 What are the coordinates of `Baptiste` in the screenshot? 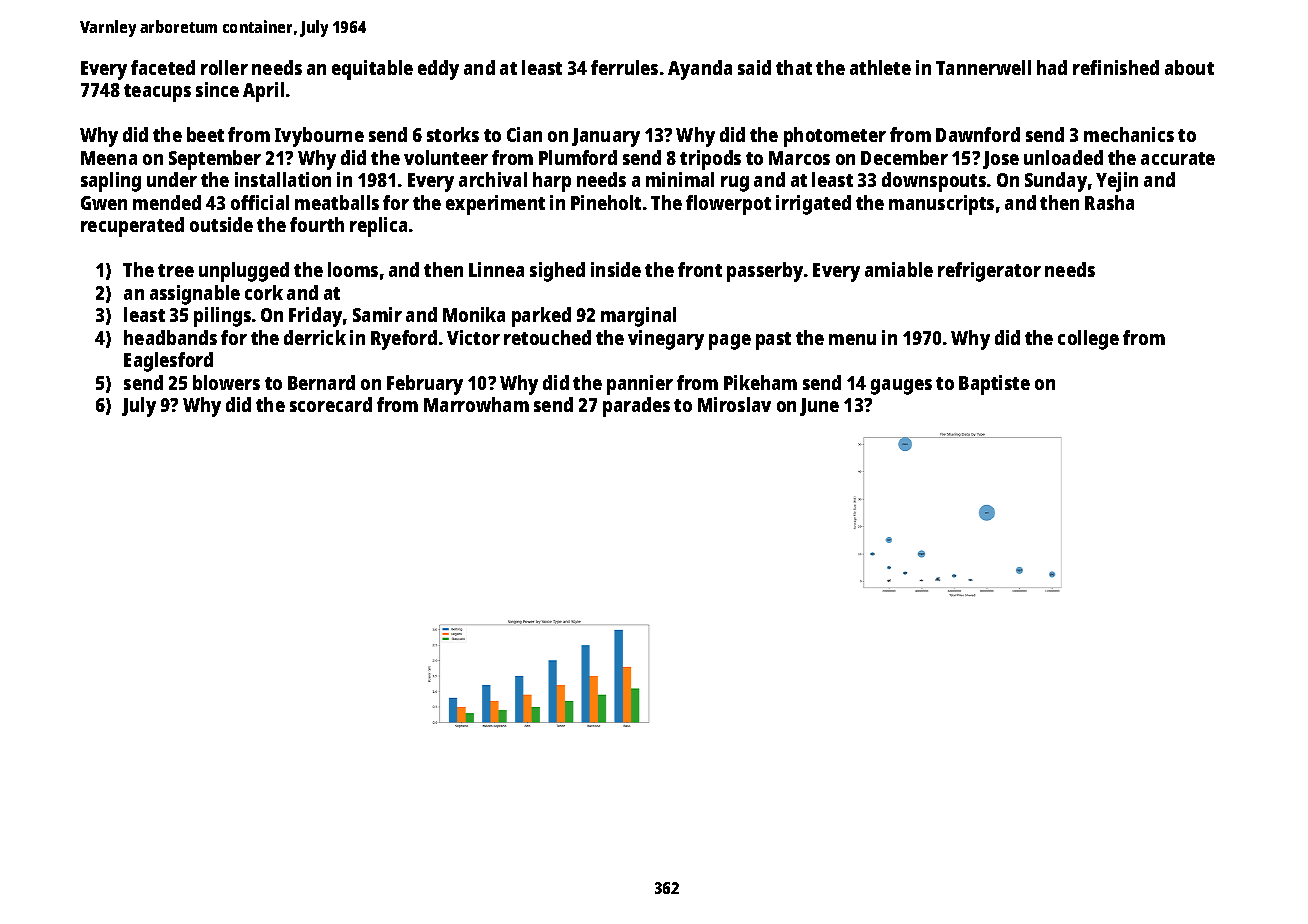 It's located at (994, 385).
